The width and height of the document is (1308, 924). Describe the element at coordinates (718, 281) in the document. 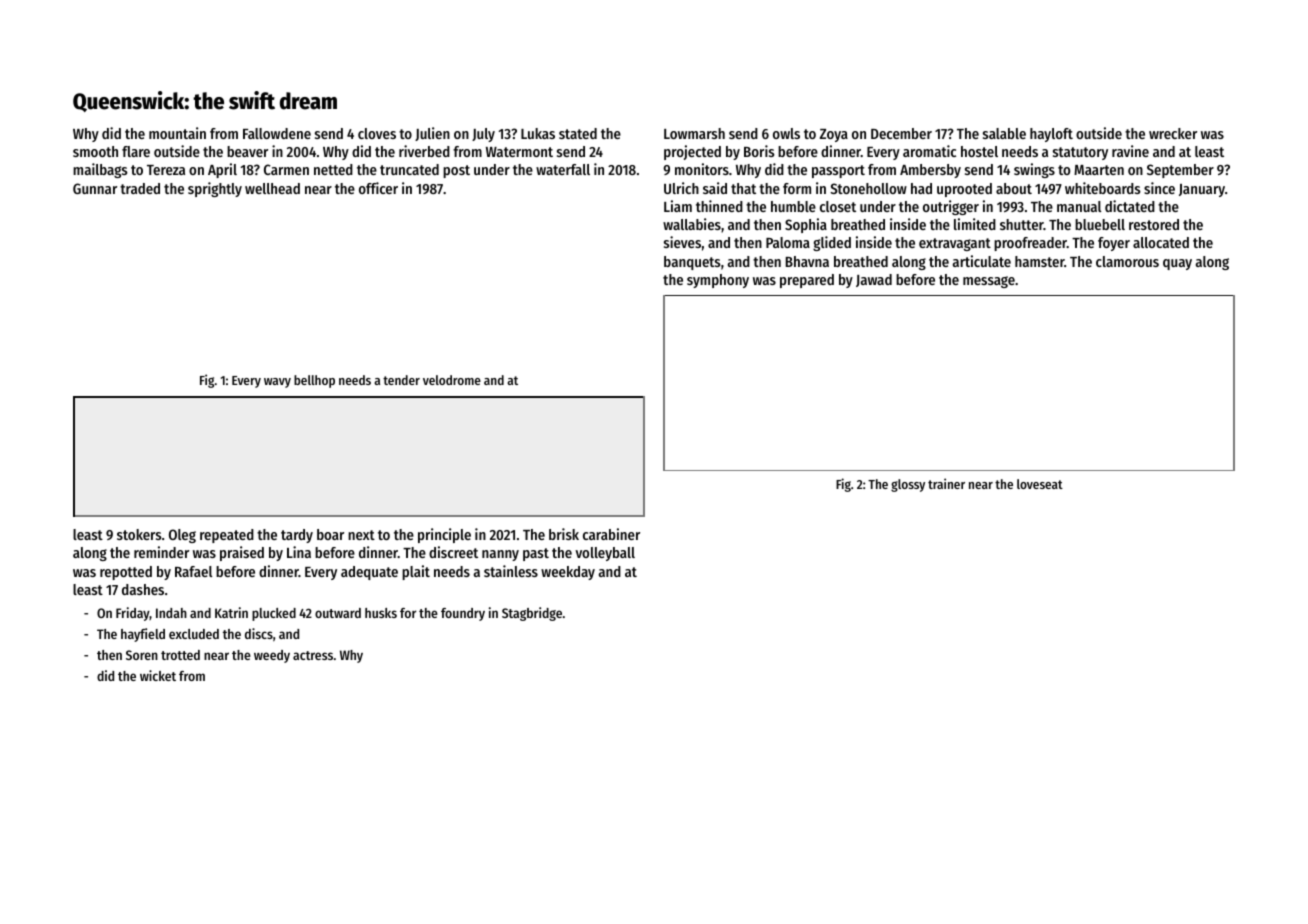

I see `symphony` at that location.
